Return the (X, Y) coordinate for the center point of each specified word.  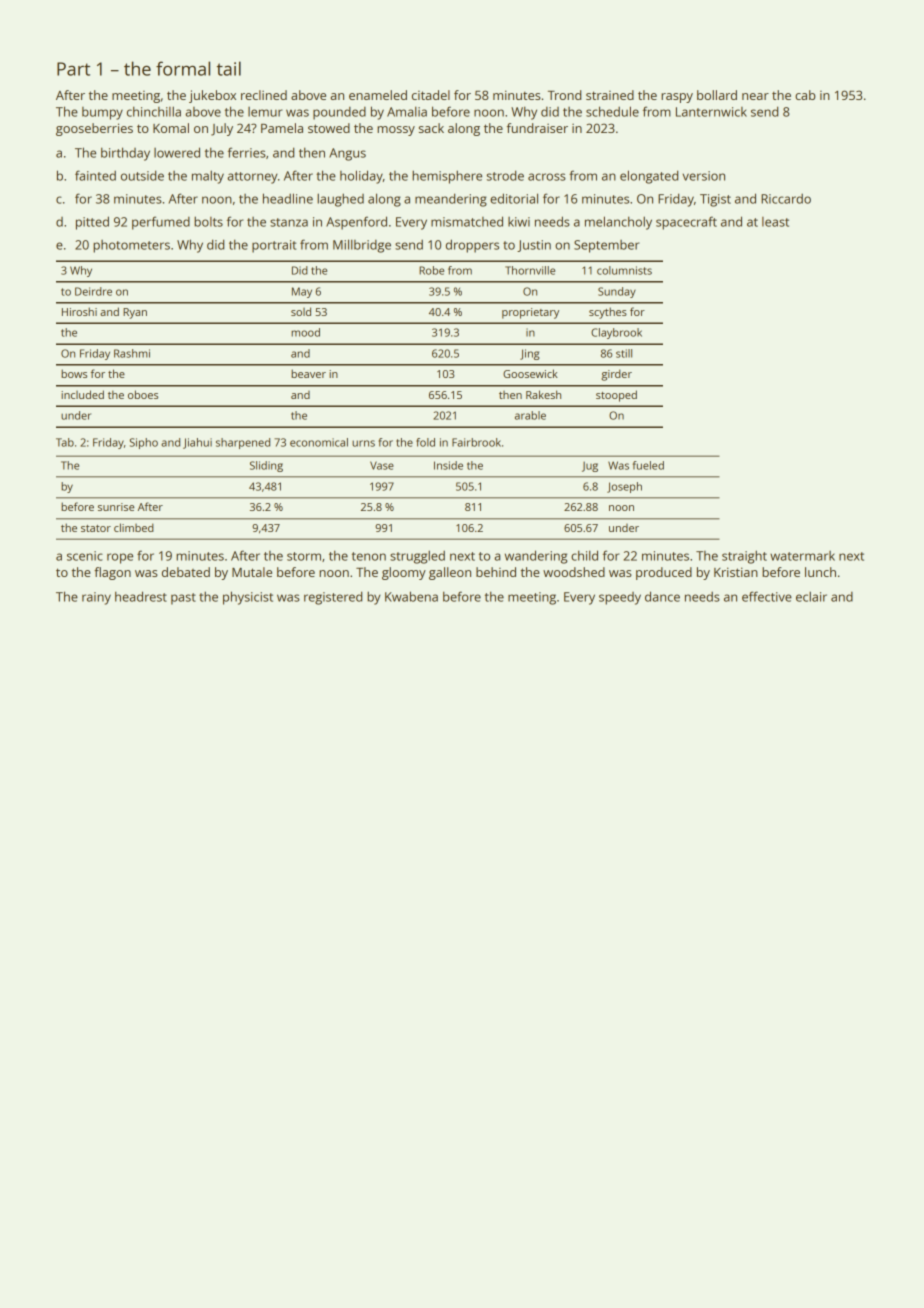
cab (805, 95)
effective (767, 596)
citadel (431, 95)
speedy (620, 598)
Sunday (617, 292)
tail (229, 68)
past (183, 599)
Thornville (530, 270)
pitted (92, 223)
